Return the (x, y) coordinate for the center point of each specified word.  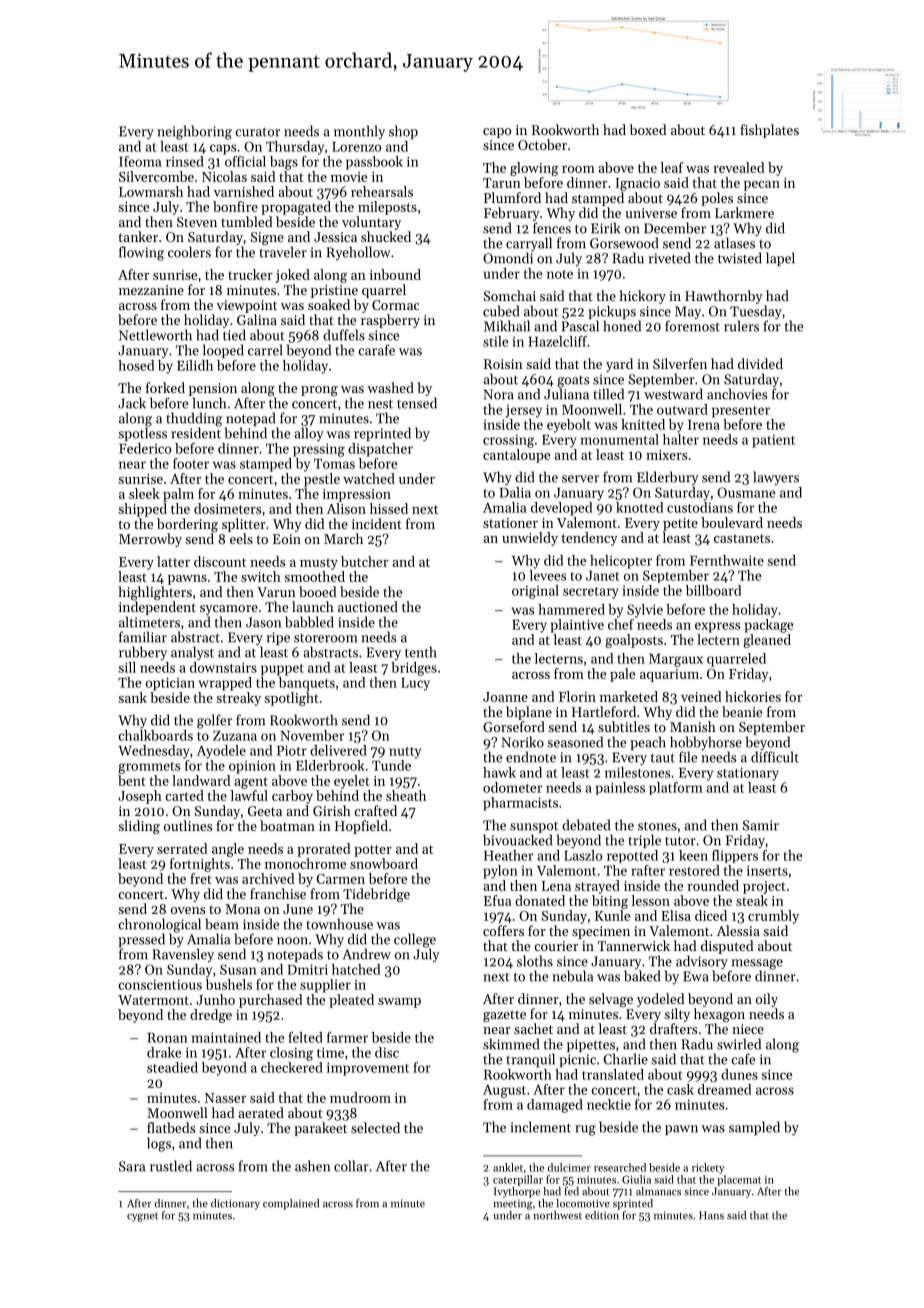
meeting (513, 1204)
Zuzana (235, 736)
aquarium (669, 675)
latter (173, 561)
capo (497, 133)
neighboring (194, 132)
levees (548, 575)
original (535, 592)
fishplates (769, 131)
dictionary (235, 1204)
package (769, 626)
